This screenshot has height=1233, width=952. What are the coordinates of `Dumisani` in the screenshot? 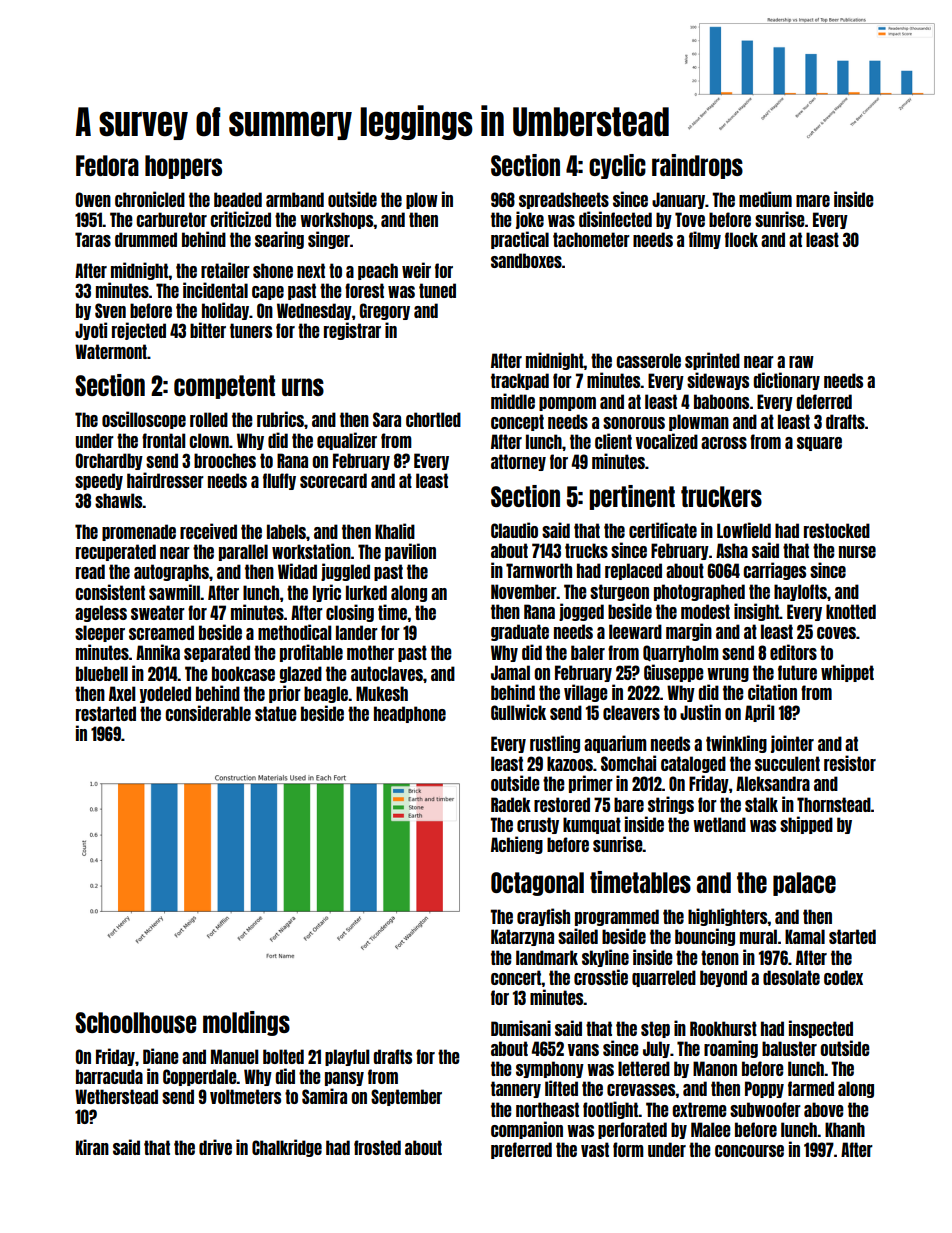 It's located at (521, 1028).
